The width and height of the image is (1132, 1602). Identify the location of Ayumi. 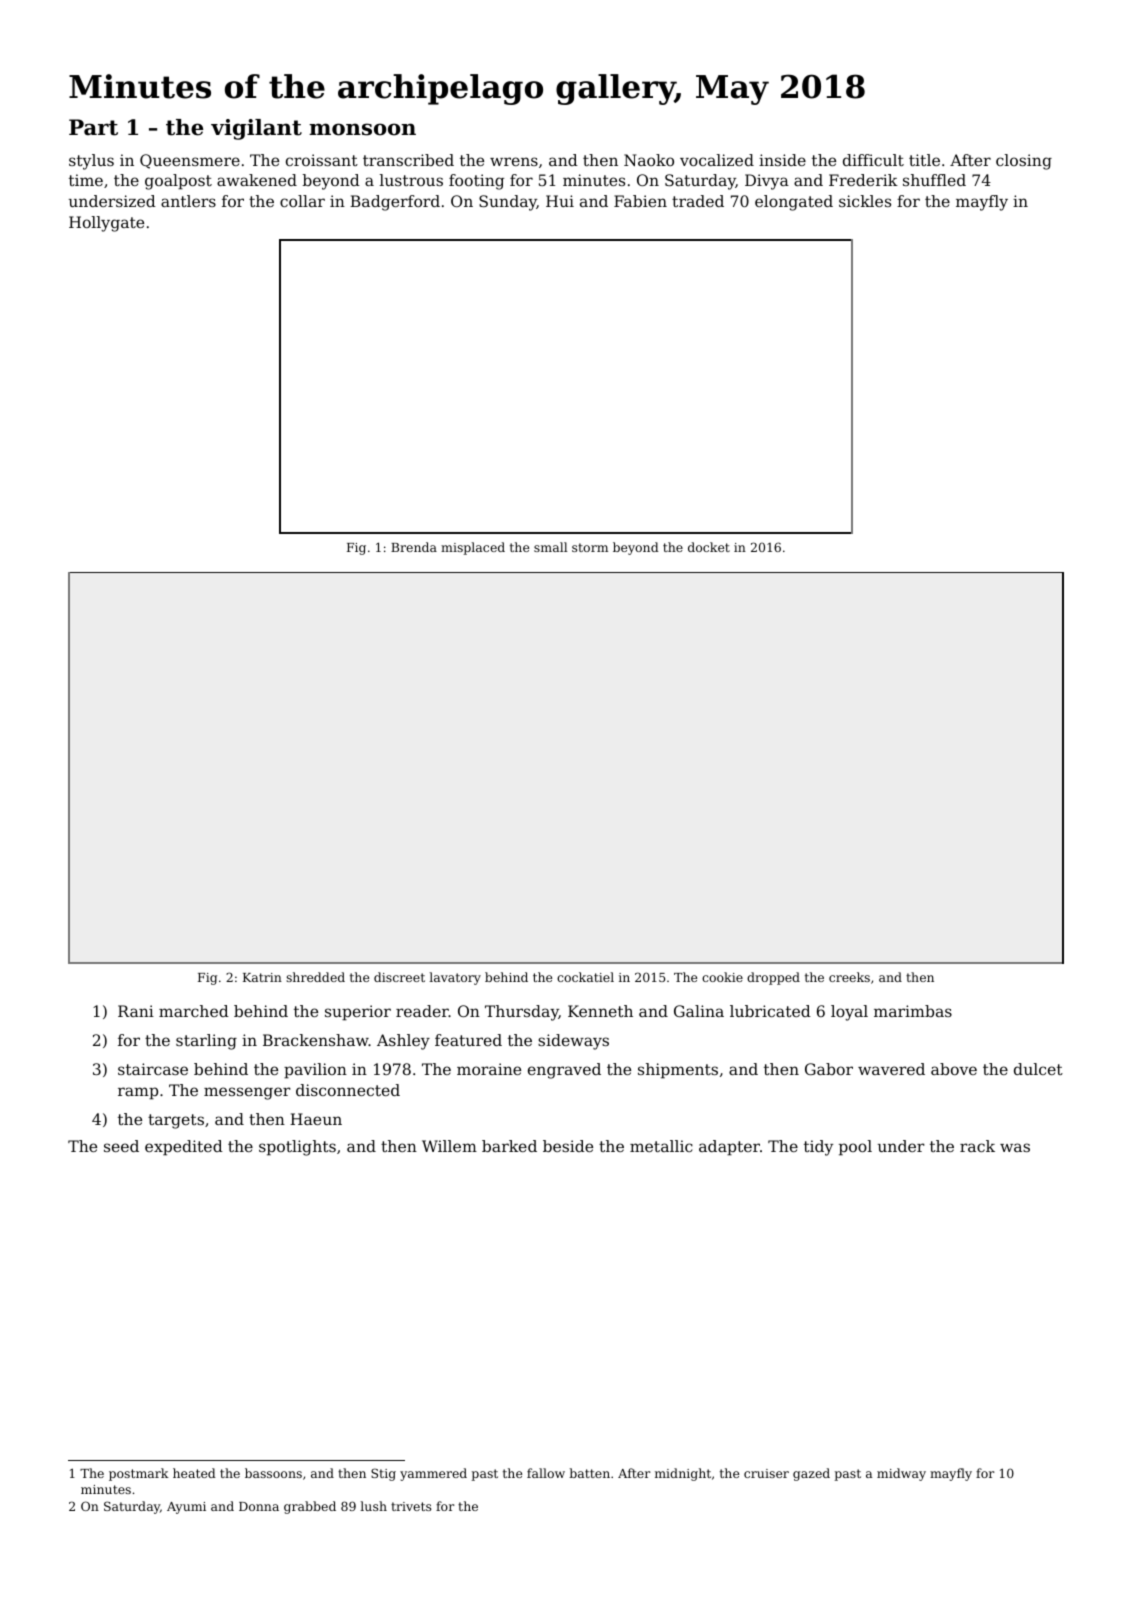
(186, 1508).
